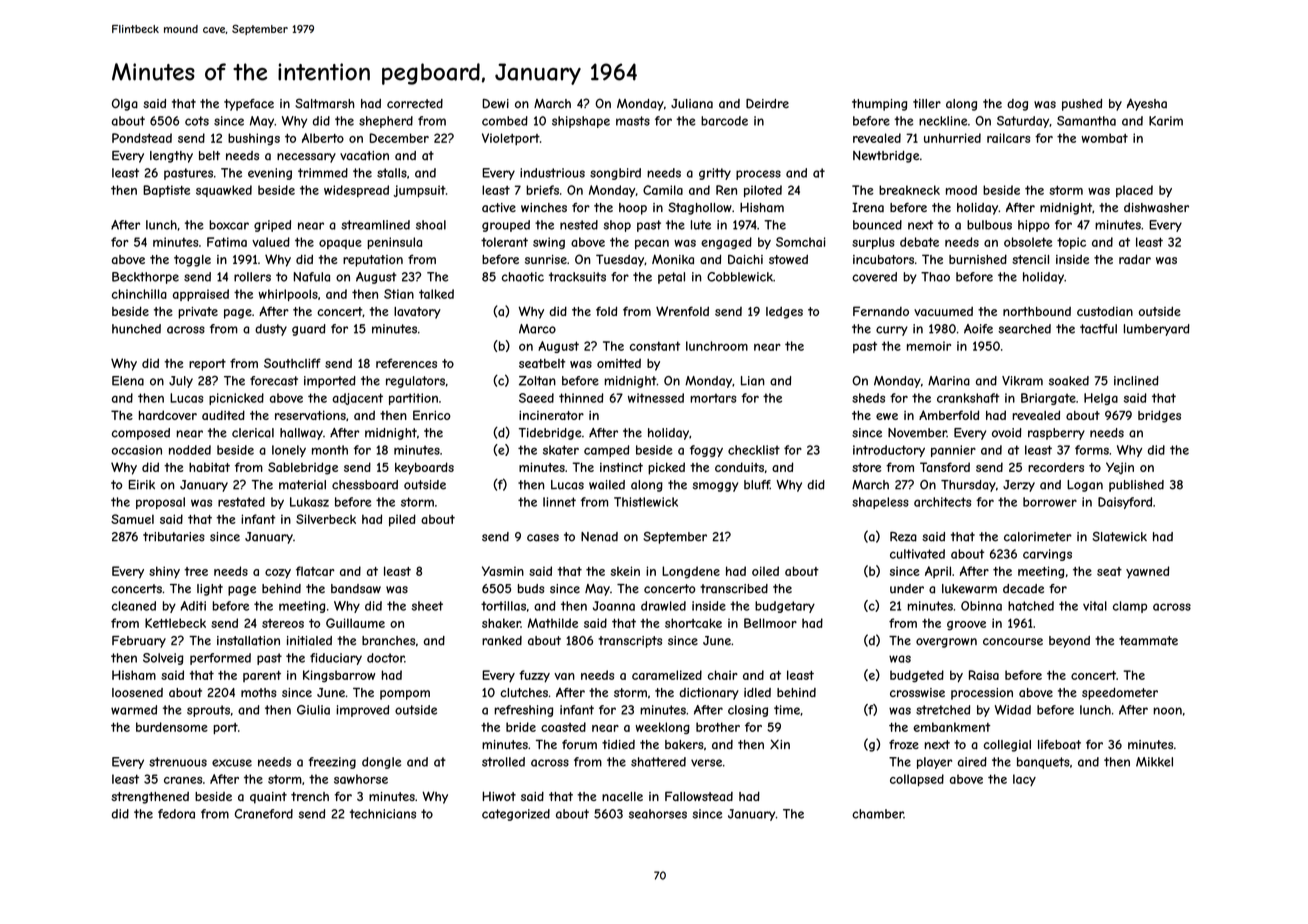 Image resolution: width=1308 pixels, height=924 pixels. Describe the element at coordinates (1104, 138) in the screenshot. I see `wombat` at that location.
